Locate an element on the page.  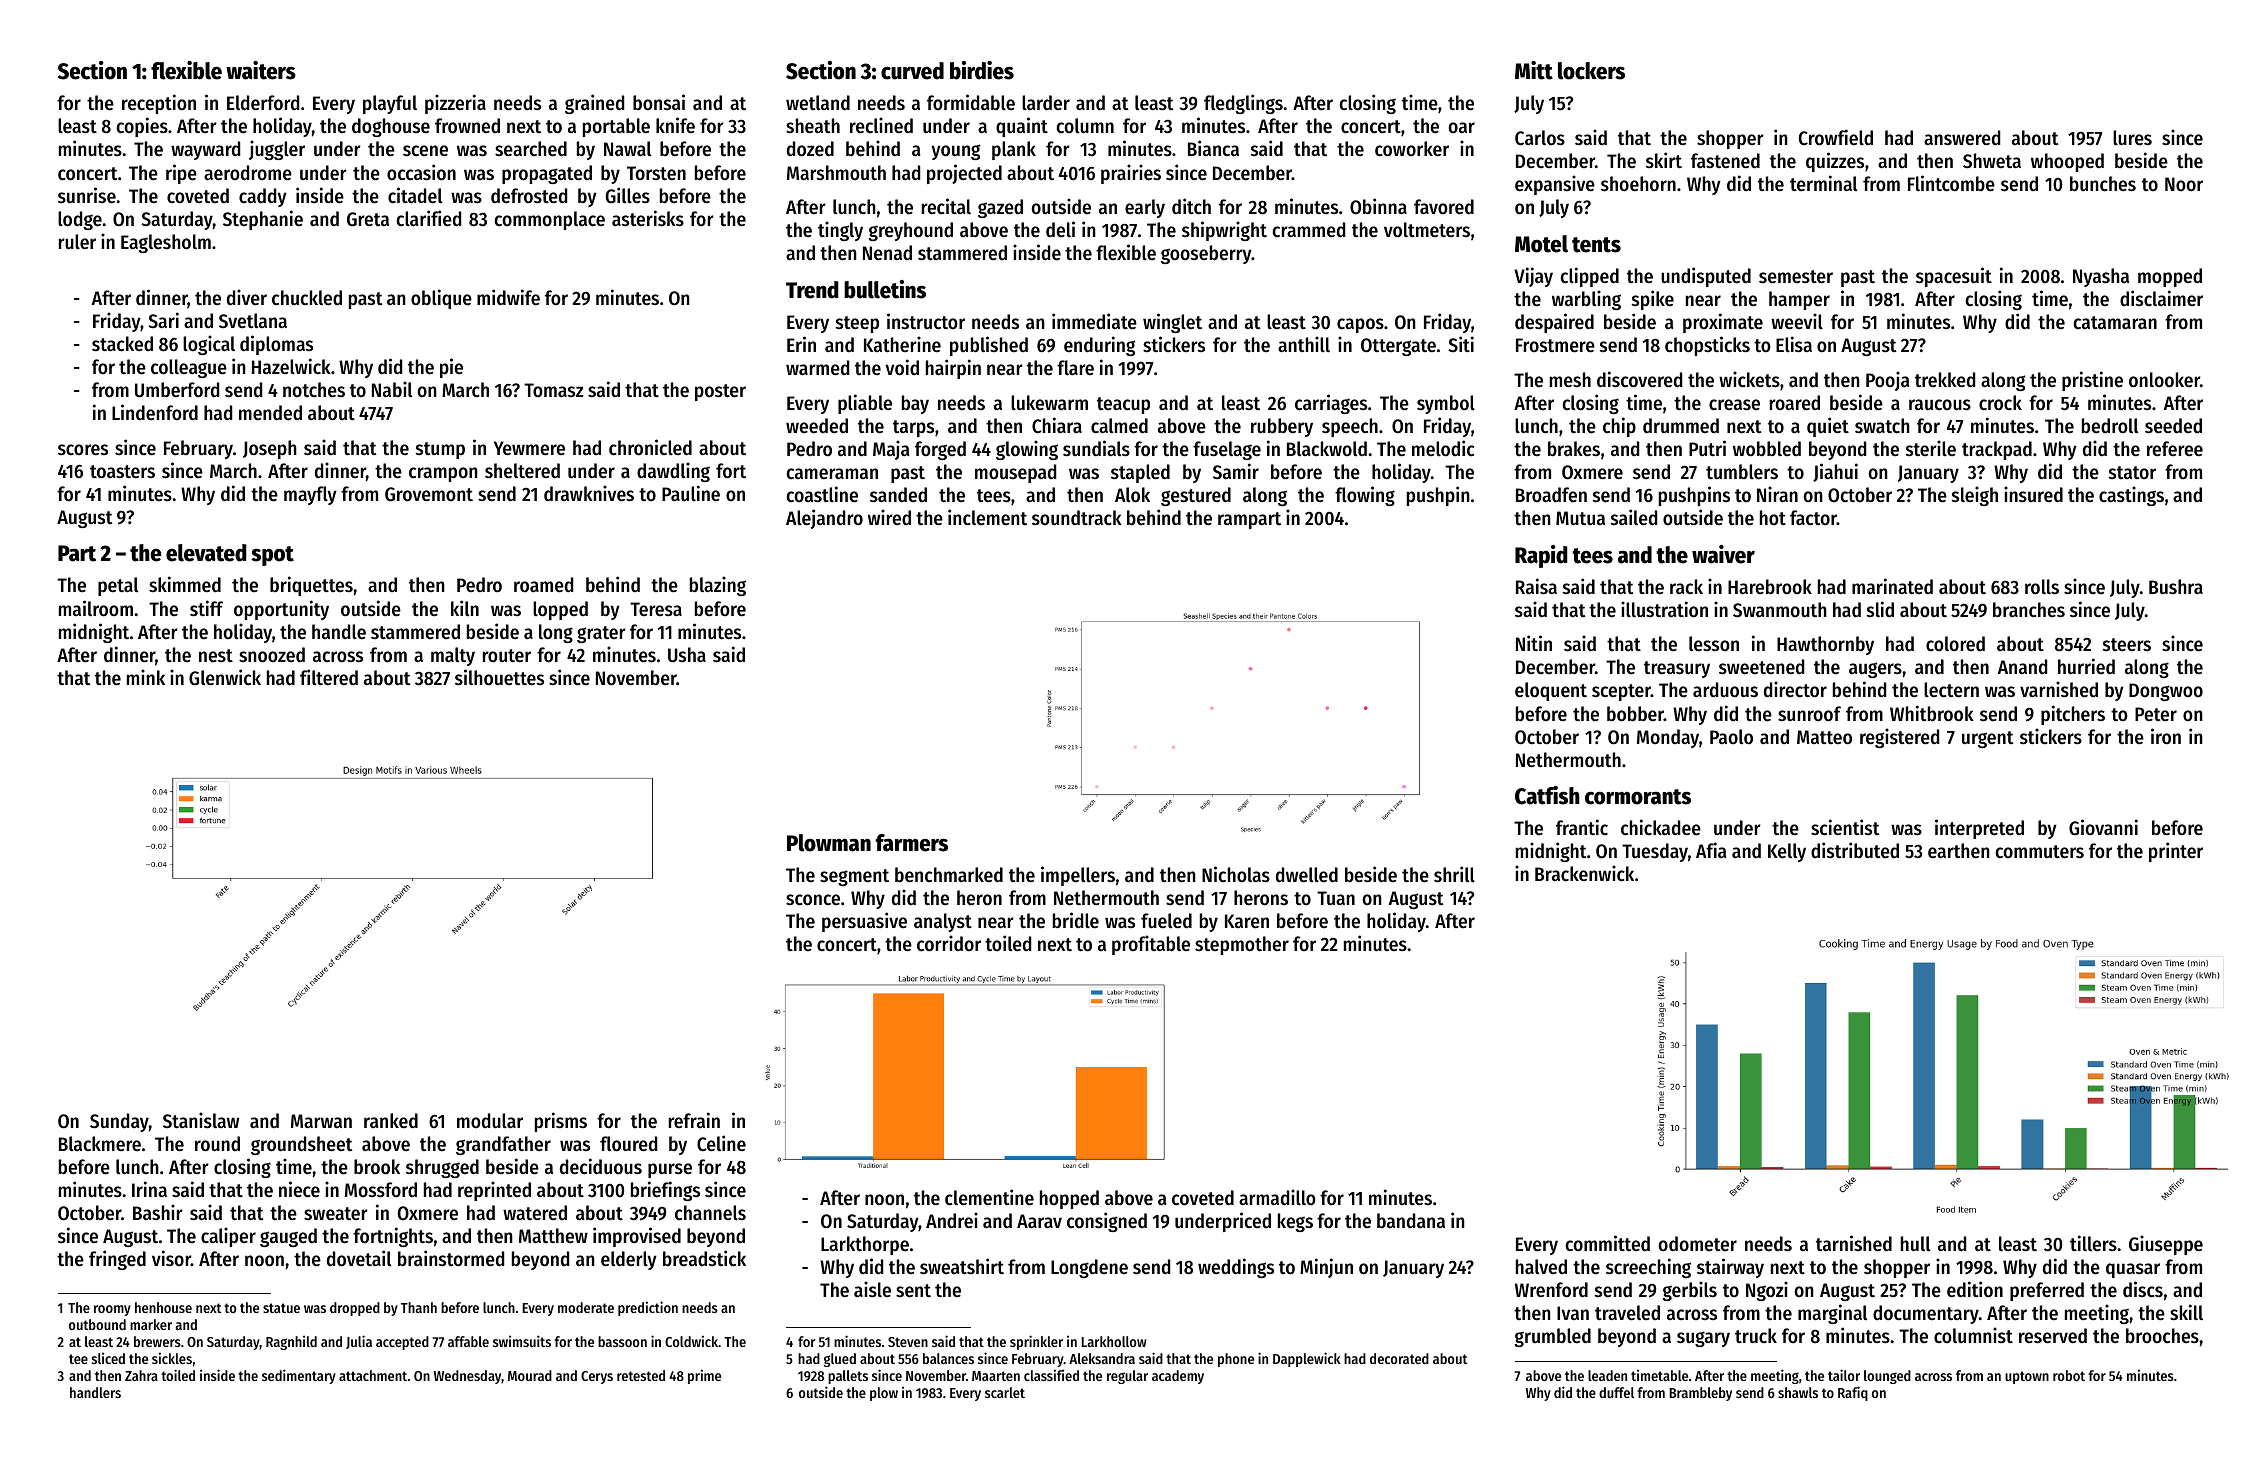
Rafiq is located at coordinates (1853, 1393).
